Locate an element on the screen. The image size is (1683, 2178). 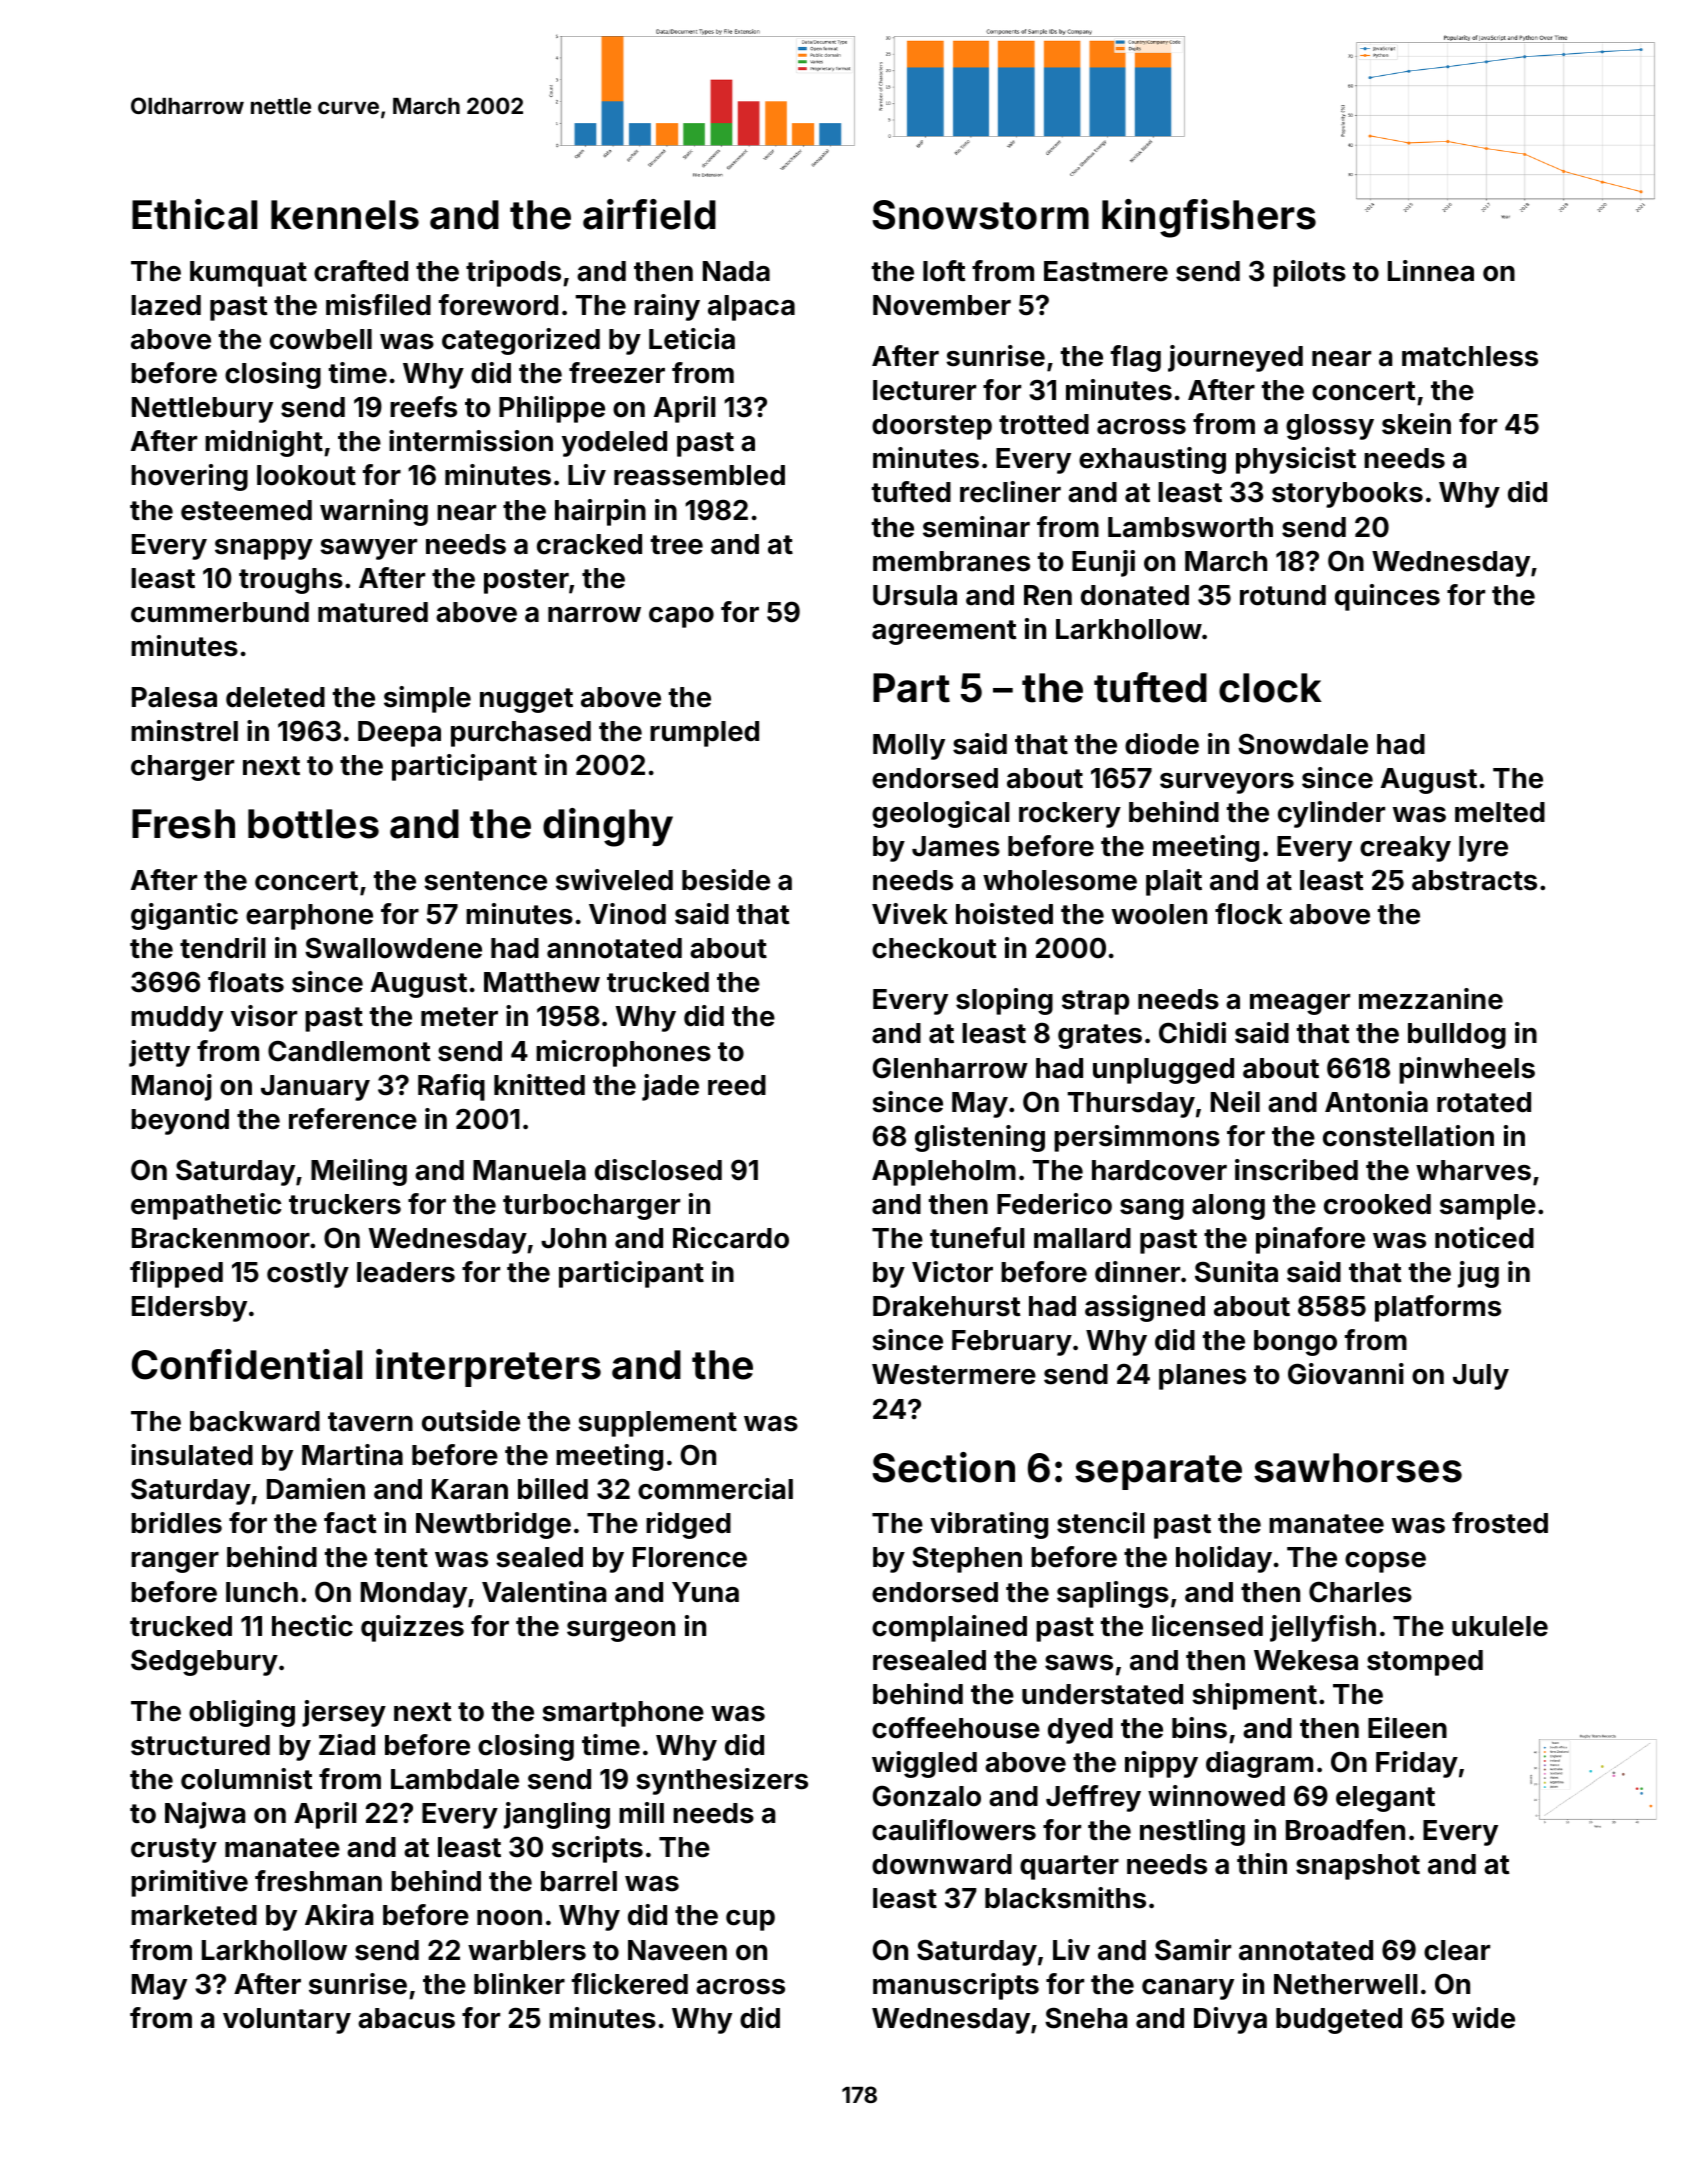
Sneha is located at coordinates (1086, 2018).
